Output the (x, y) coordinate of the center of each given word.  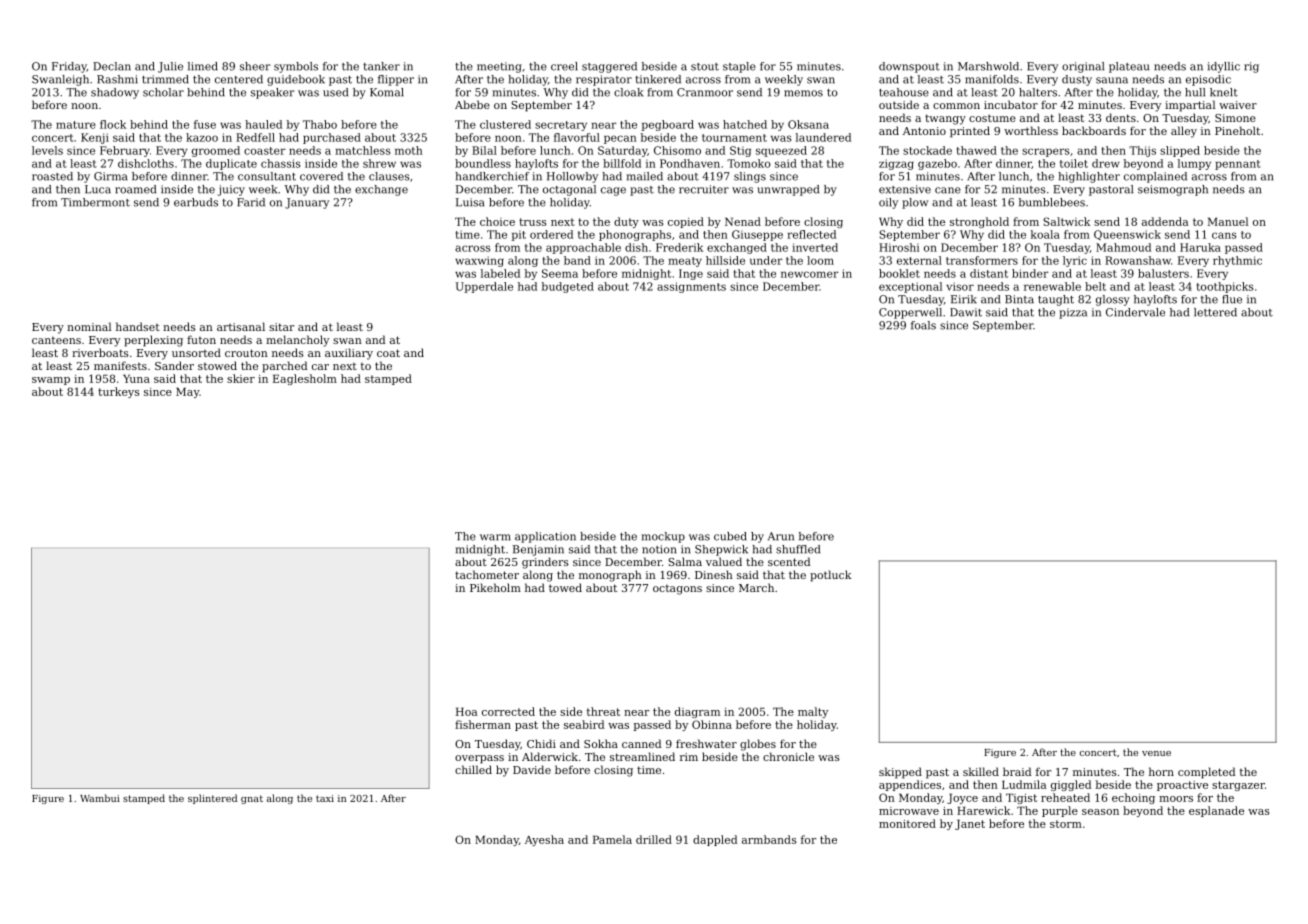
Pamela (612, 839)
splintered (212, 799)
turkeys (118, 392)
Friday (69, 67)
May (187, 392)
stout (705, 67)
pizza (1073, 313)
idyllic (1223, 67)
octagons (677, 589)
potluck (831, 576)
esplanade (1216, 811)
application (545, 537)
